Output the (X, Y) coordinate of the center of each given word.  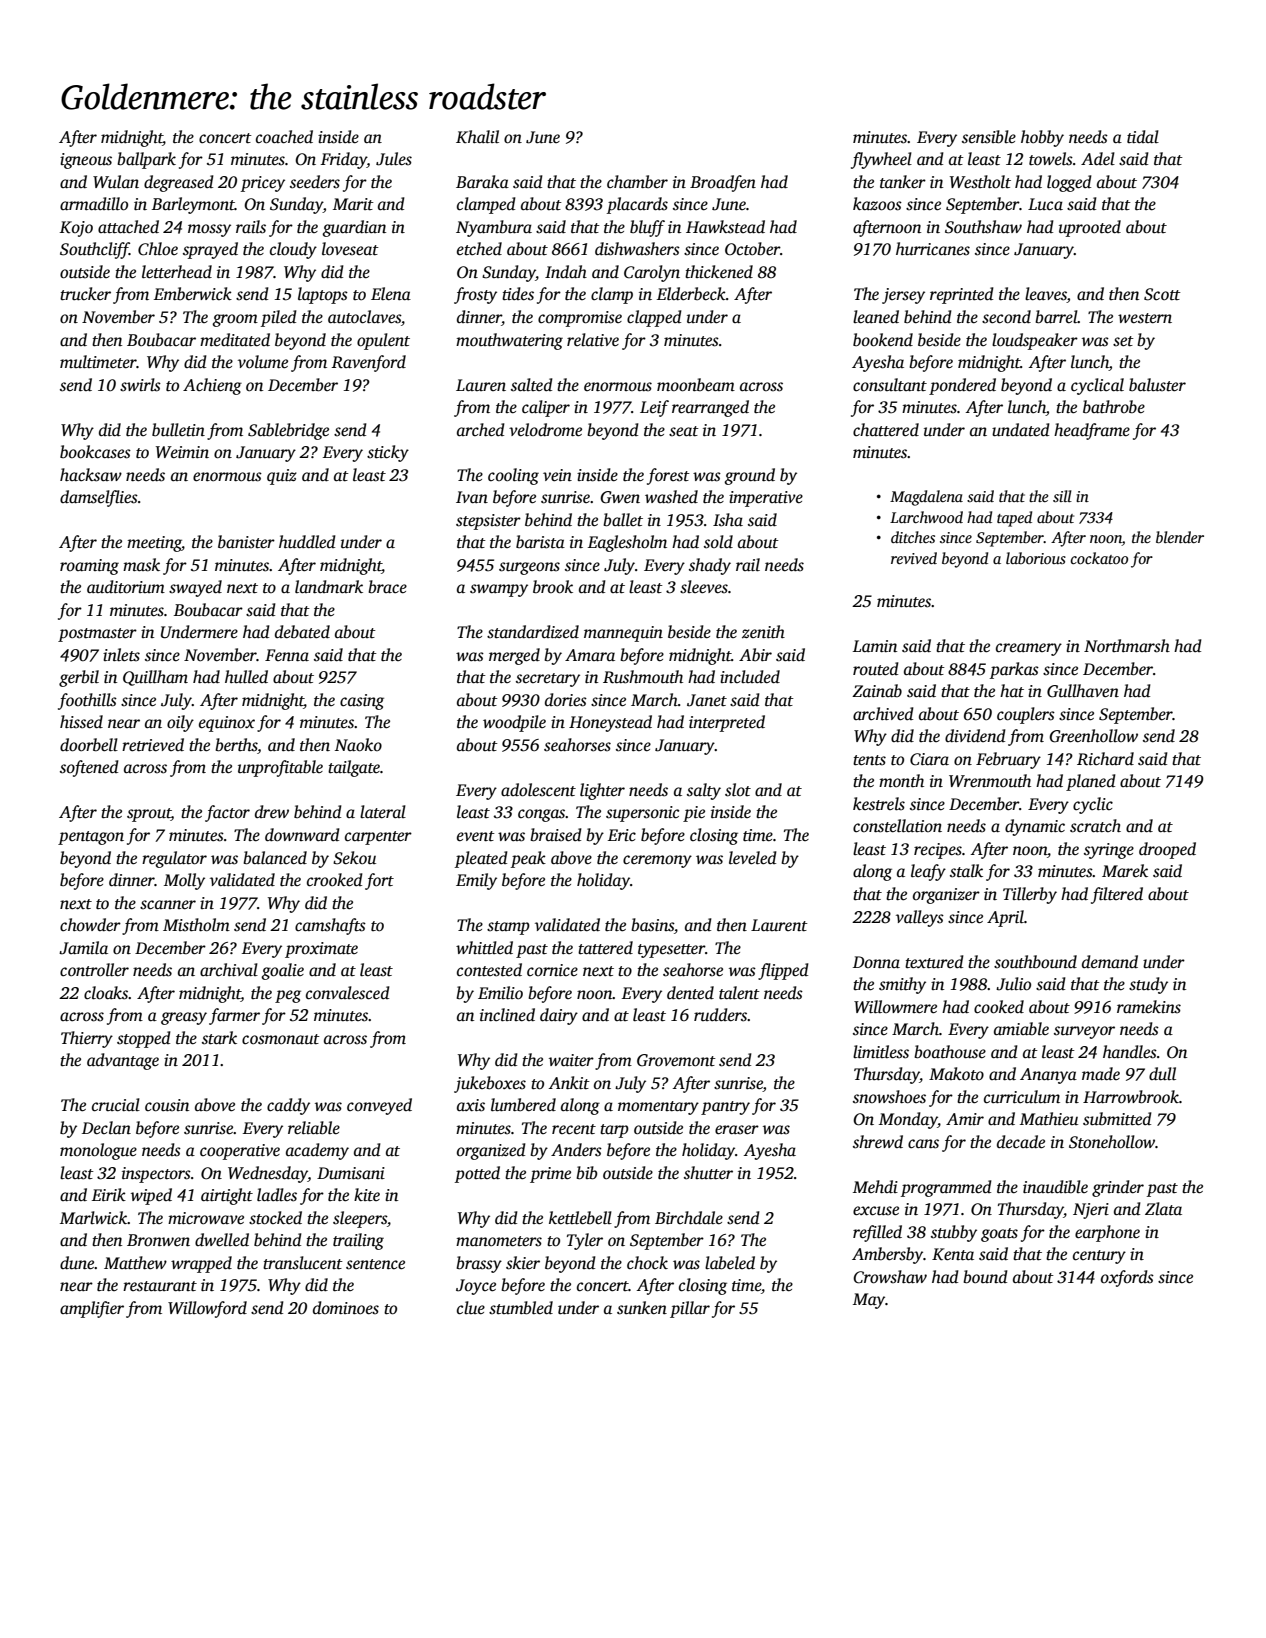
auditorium (126, 587)
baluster (1157, 385)
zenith (763, 631)
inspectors (156, 1175)
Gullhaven (1083, 691)
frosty (475, 295)
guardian (354, 228)
